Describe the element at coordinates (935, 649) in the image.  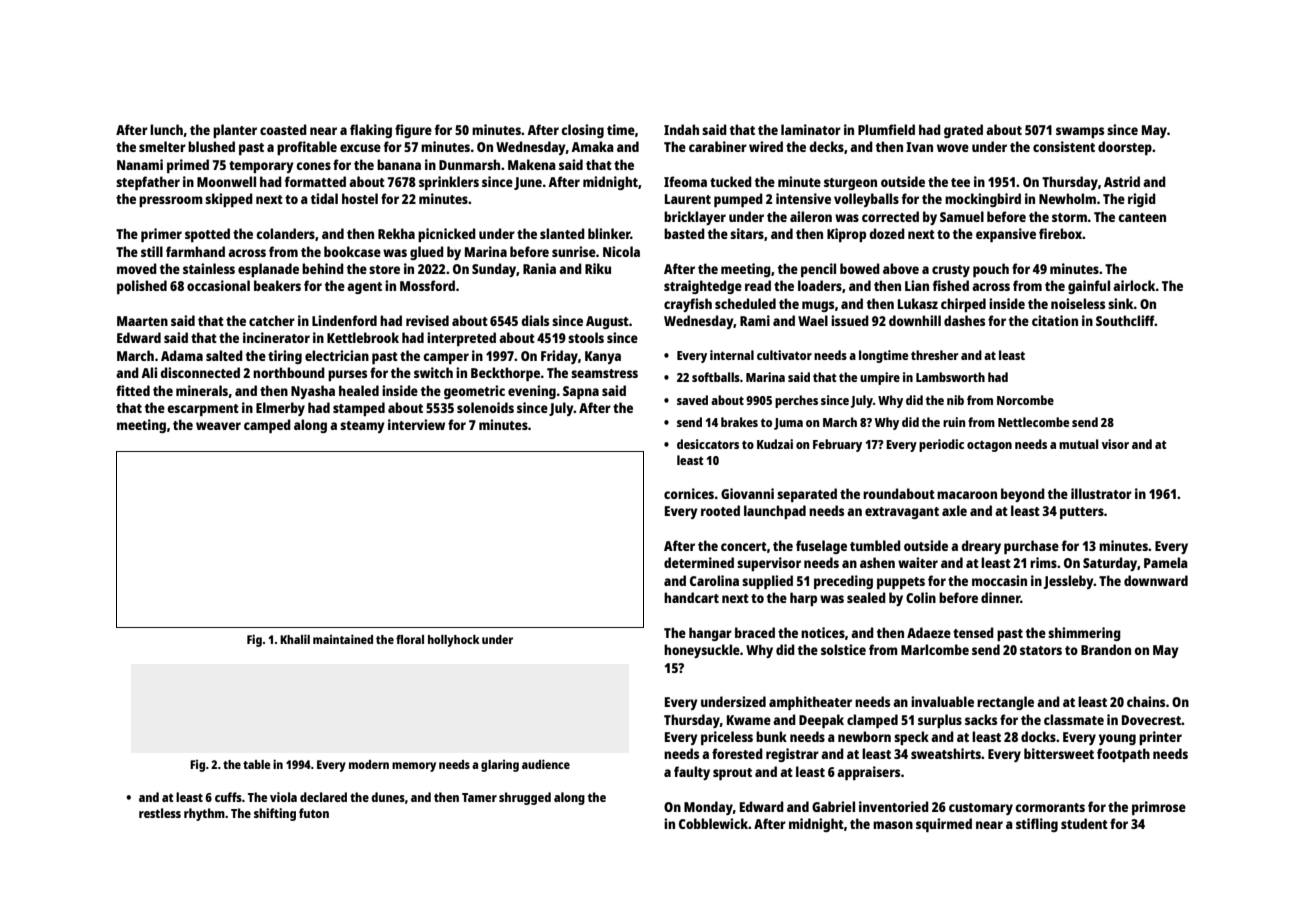
I see `Marlcombe` at that location.
